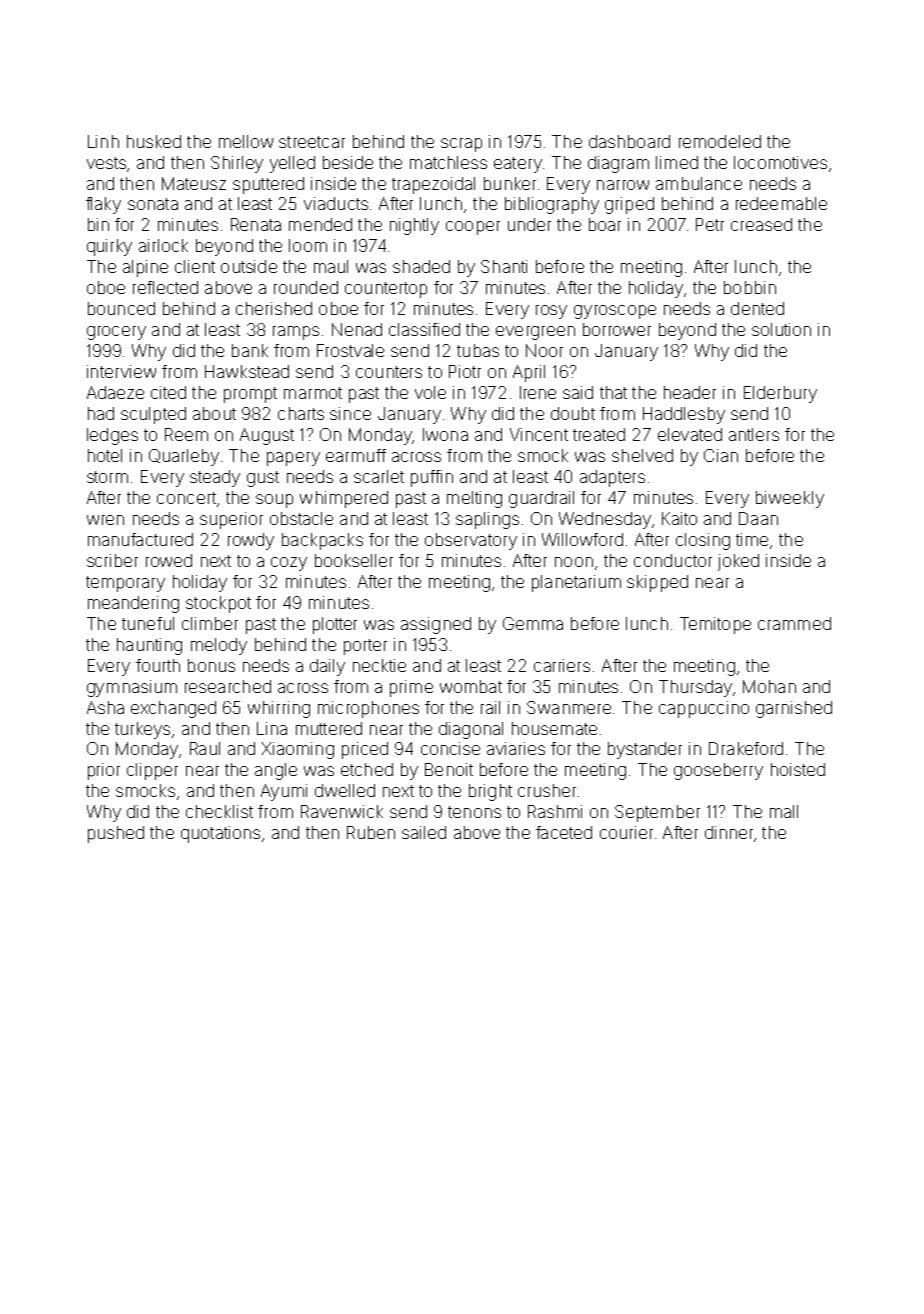  Describe the element at coordinates (761, 224) in the screenshot. I see `creased` at that location.
